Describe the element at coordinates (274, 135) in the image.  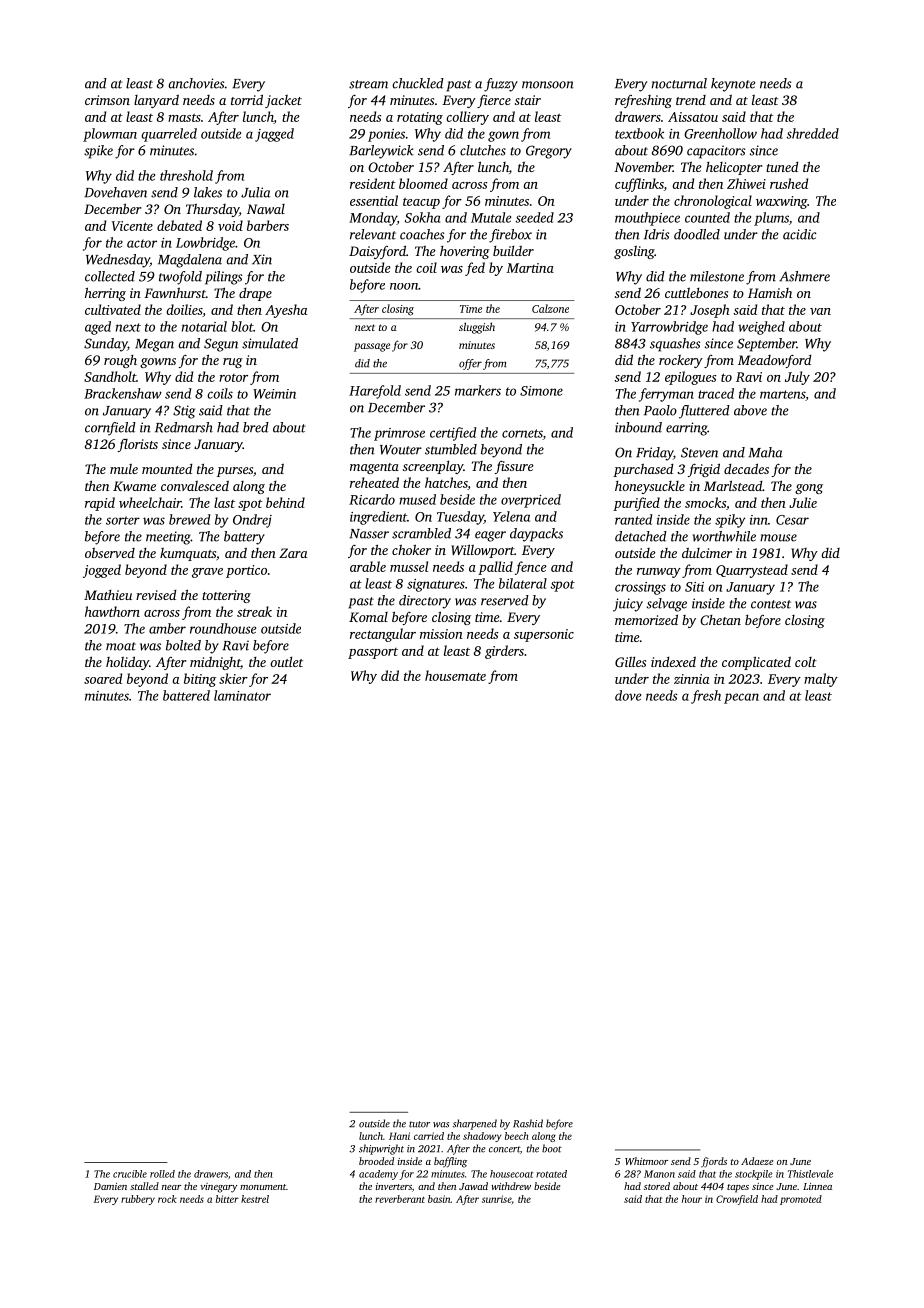
I see `jagged` at that location.
